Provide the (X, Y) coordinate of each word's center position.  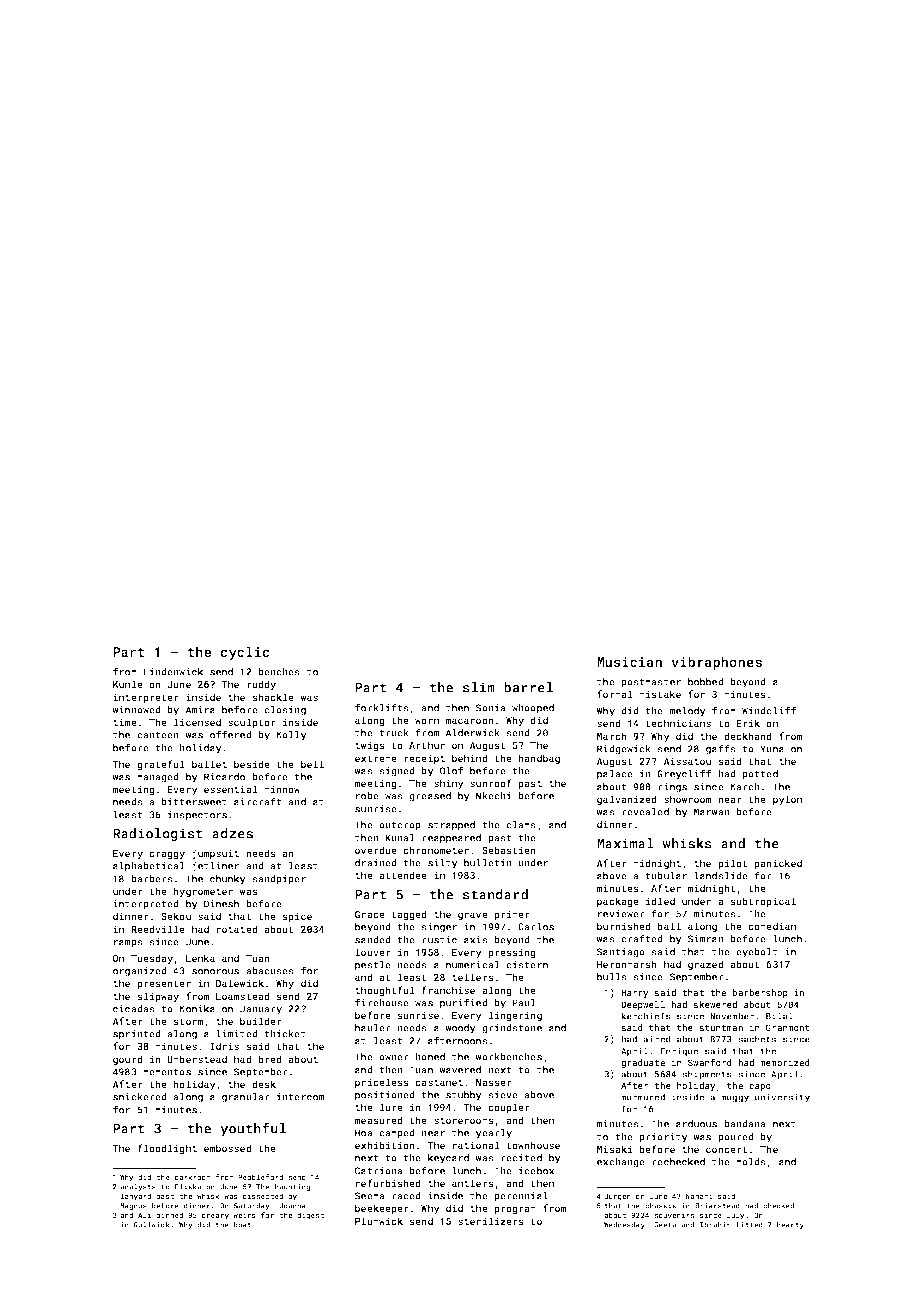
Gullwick (152, 1225)
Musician (629, 662)
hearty (790, 1225)
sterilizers (491, 1221)
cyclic (245, 653)
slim (479, 687)
